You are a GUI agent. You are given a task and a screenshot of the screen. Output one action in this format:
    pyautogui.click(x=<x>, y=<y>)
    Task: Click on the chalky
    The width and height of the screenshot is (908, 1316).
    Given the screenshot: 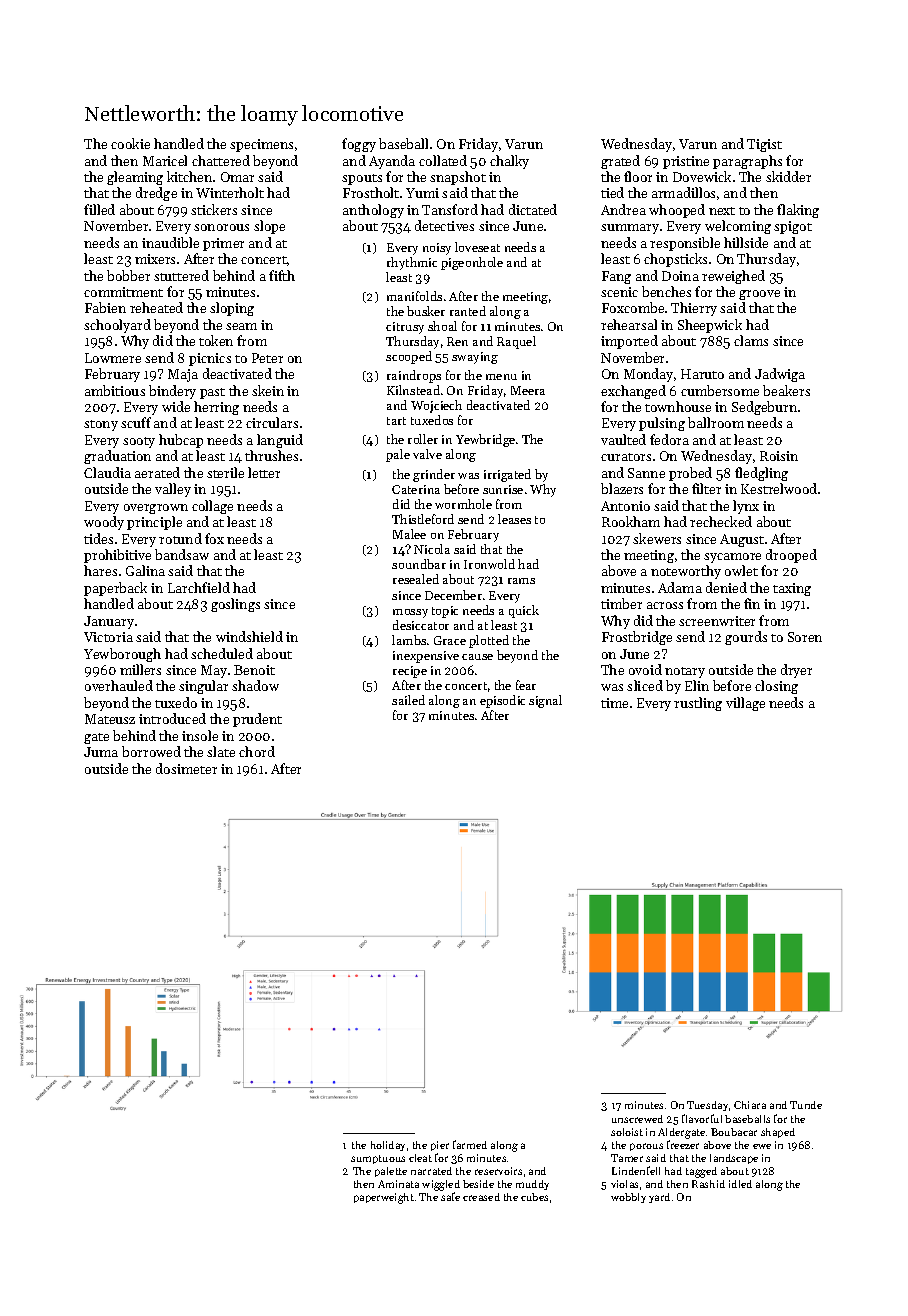 What is the action you would take?
    pyautogui.click(x=509, y=162)
